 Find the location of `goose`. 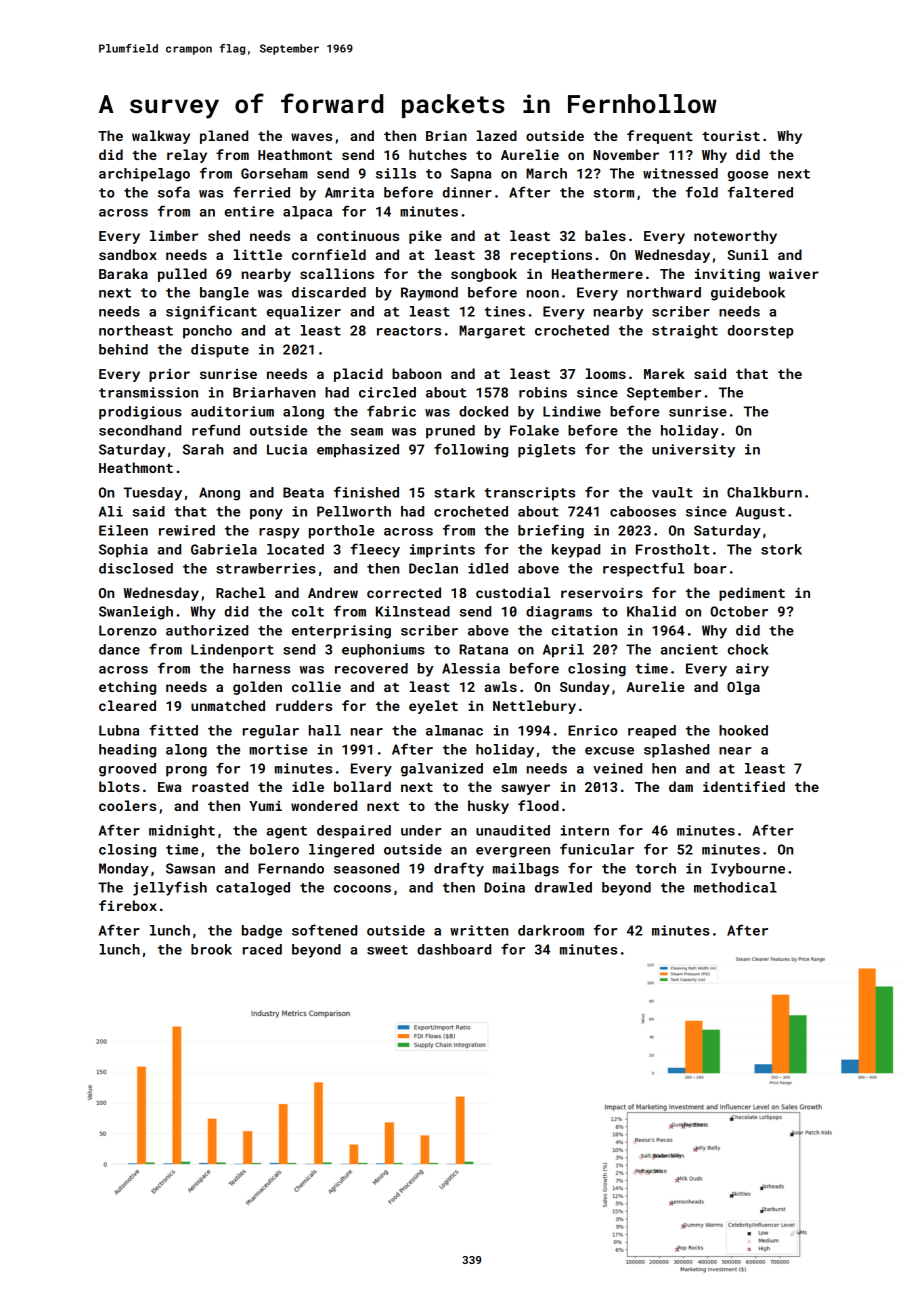

goose is located at coordinates (748, 176).
